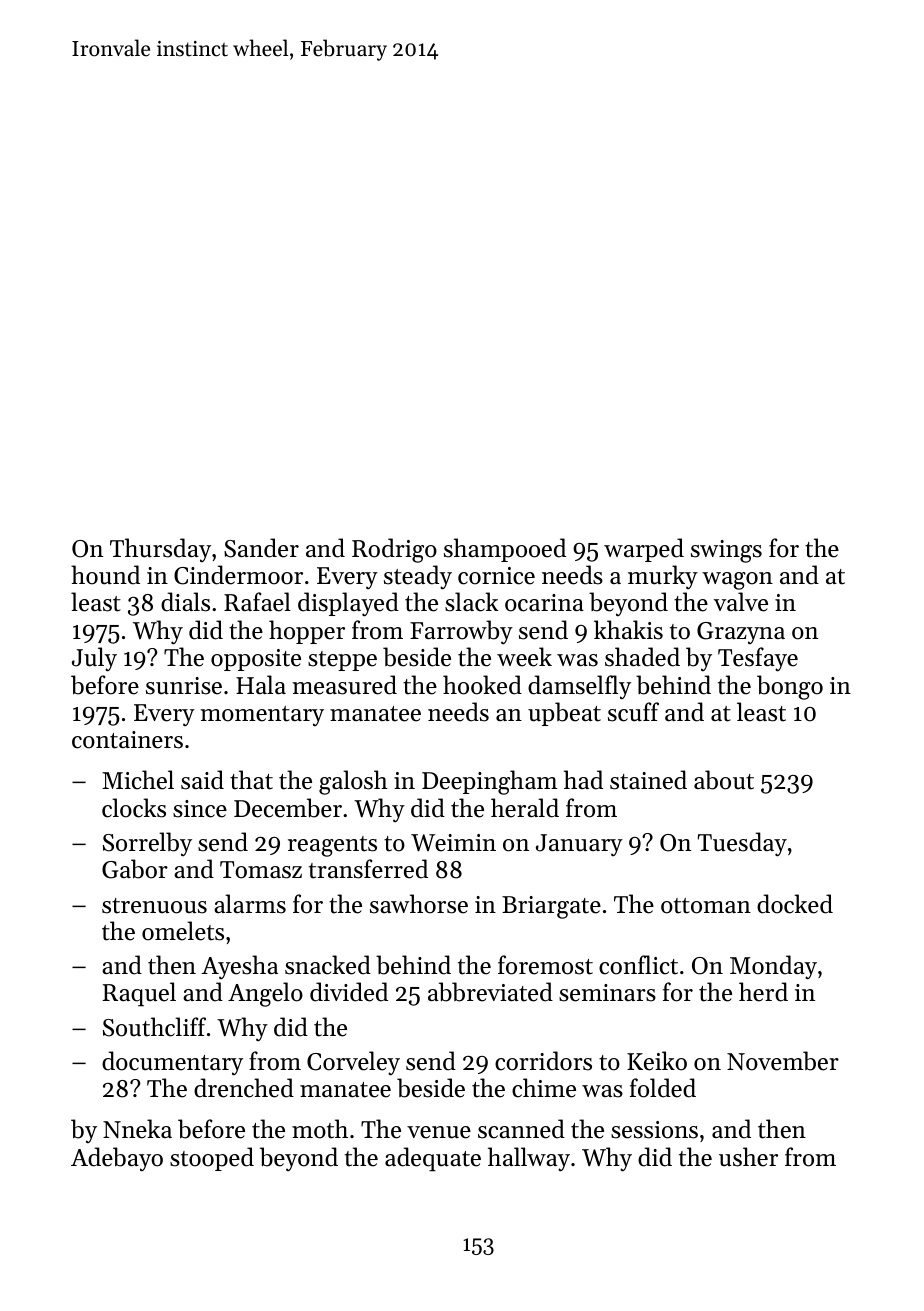 The height and width of the image is (1311, 924). What do you see at coordinates (94, 659) in the image?
I see `July` at bounding box center [94, 659].
